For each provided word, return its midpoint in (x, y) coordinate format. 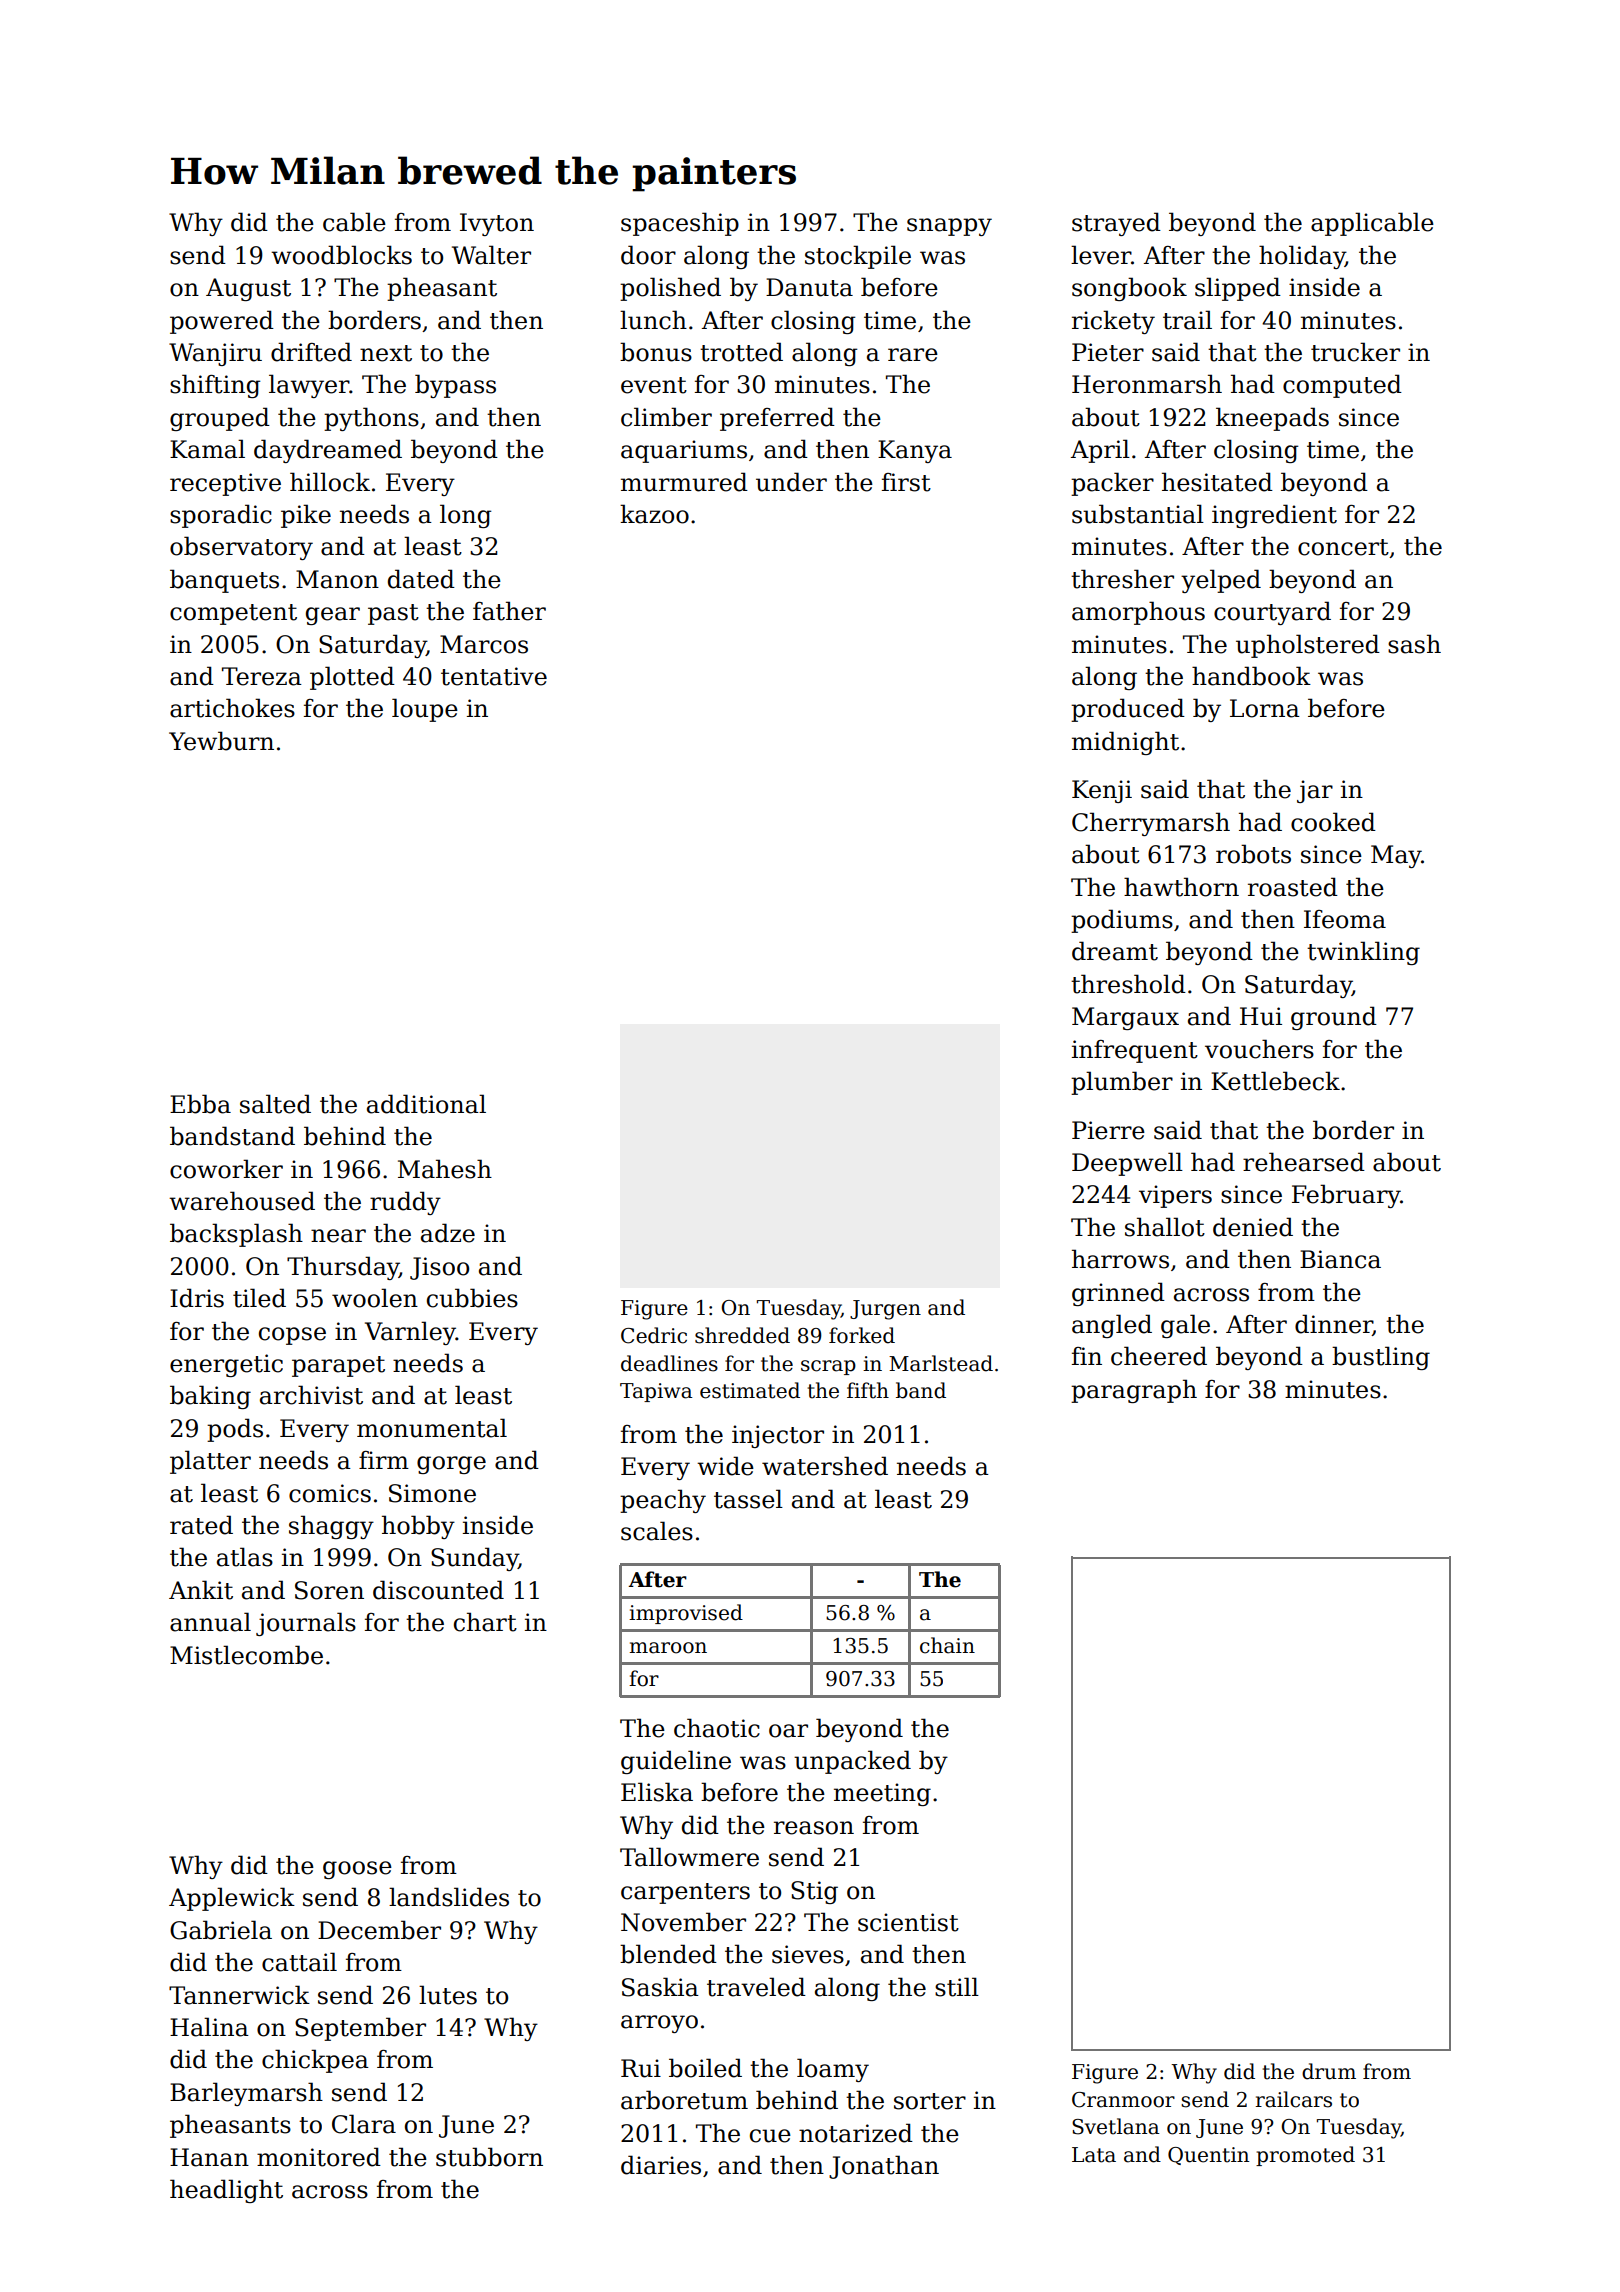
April (1100, 451)
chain (947, 1645)
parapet (338, 1366)
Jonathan (884, 2167)
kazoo (654, 514)
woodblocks (341, 255)
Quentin (1208, 2156)
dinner (1334, 1325)
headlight (226, 2191)
